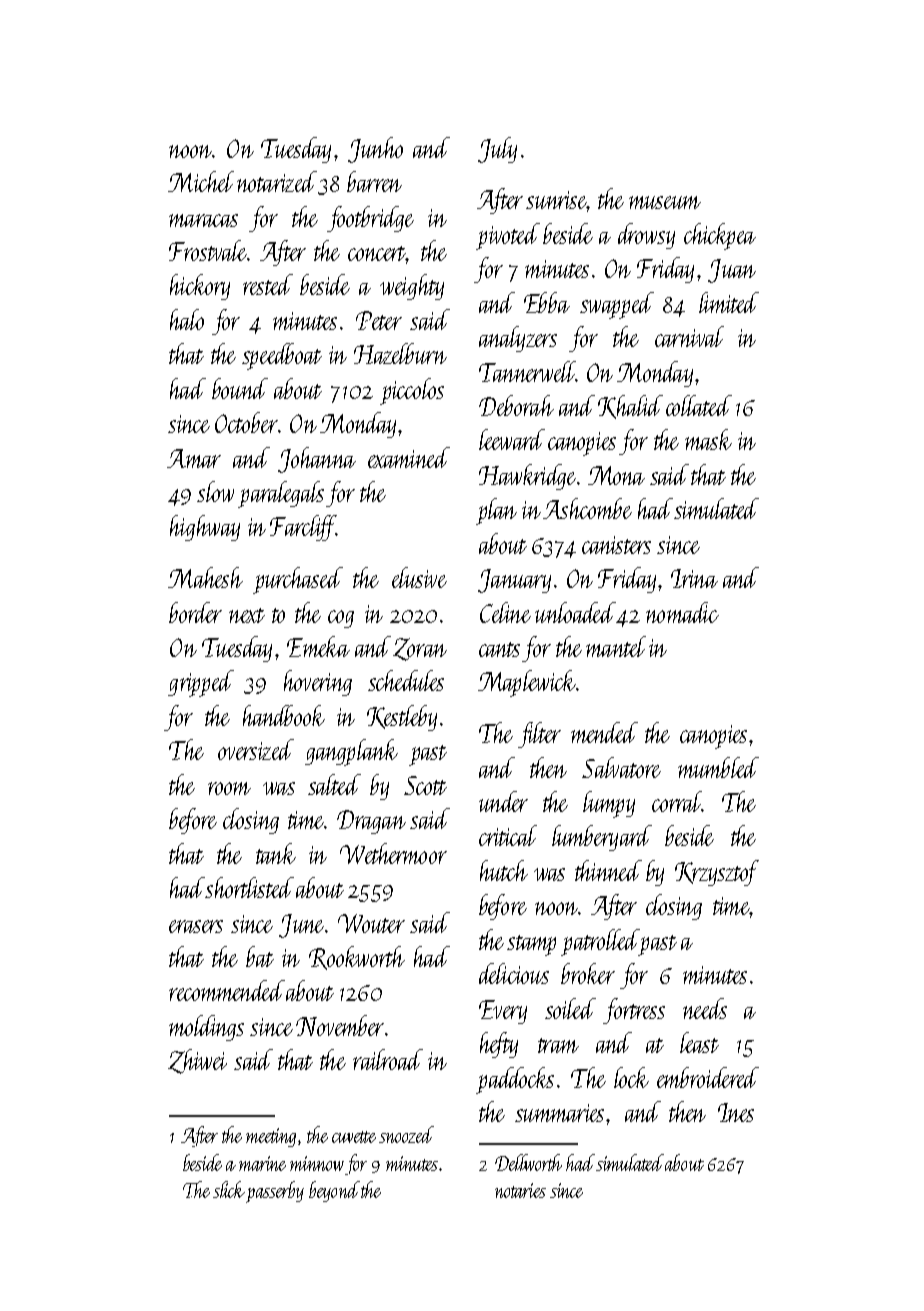  I want to click on room, so click(229, 788).
